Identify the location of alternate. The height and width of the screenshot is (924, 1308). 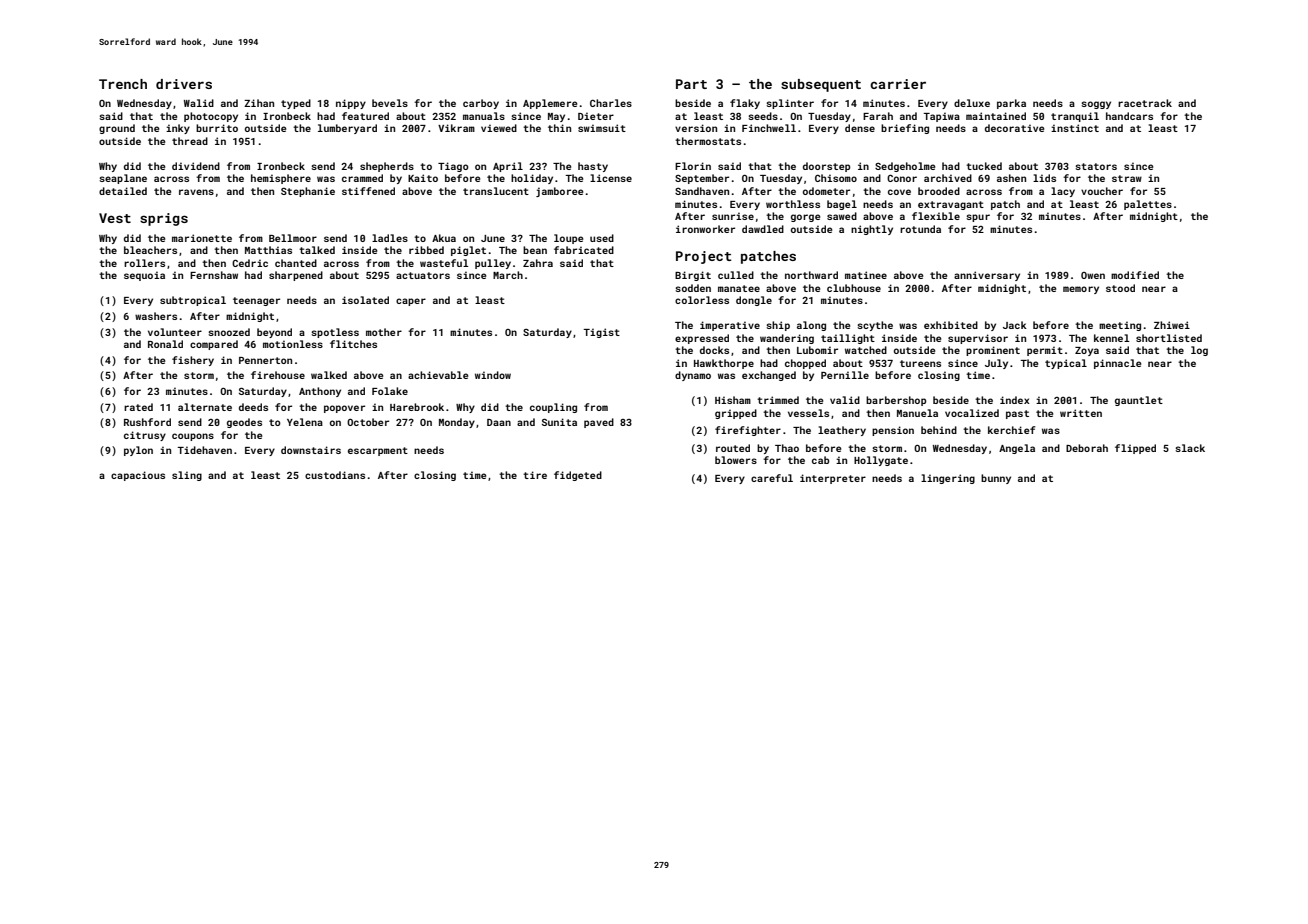
(205, 407).
